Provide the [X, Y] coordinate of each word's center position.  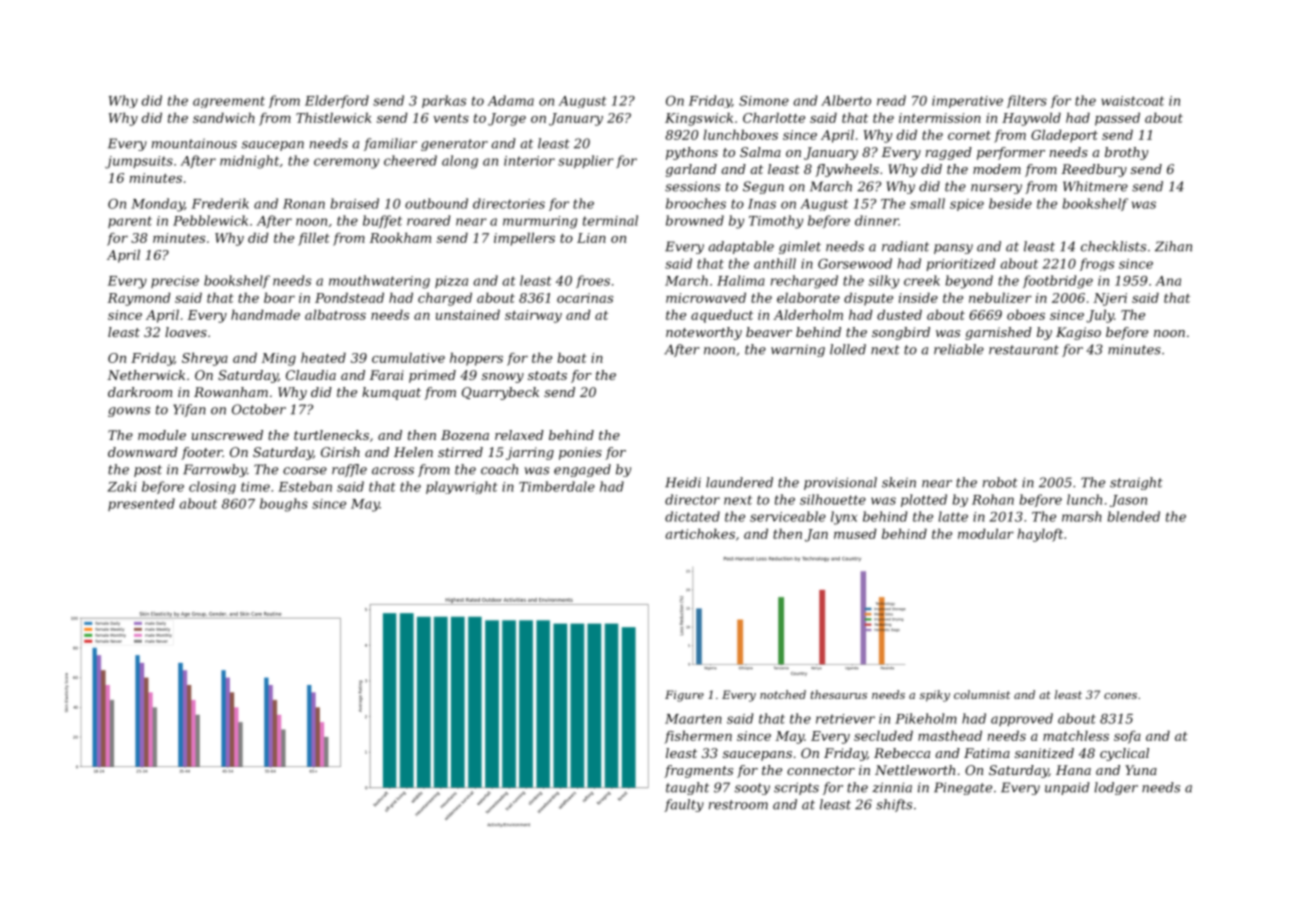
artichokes [700, 533]
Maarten [693, 719]
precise [175, 282]
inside [918, 297]
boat [572, 357]
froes [593, 281]
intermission [940, 118]
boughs [284, 505]
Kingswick [699, 119]
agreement [229, 102]
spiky [935, 696]
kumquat [391, 393]
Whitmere [1095, 186]
